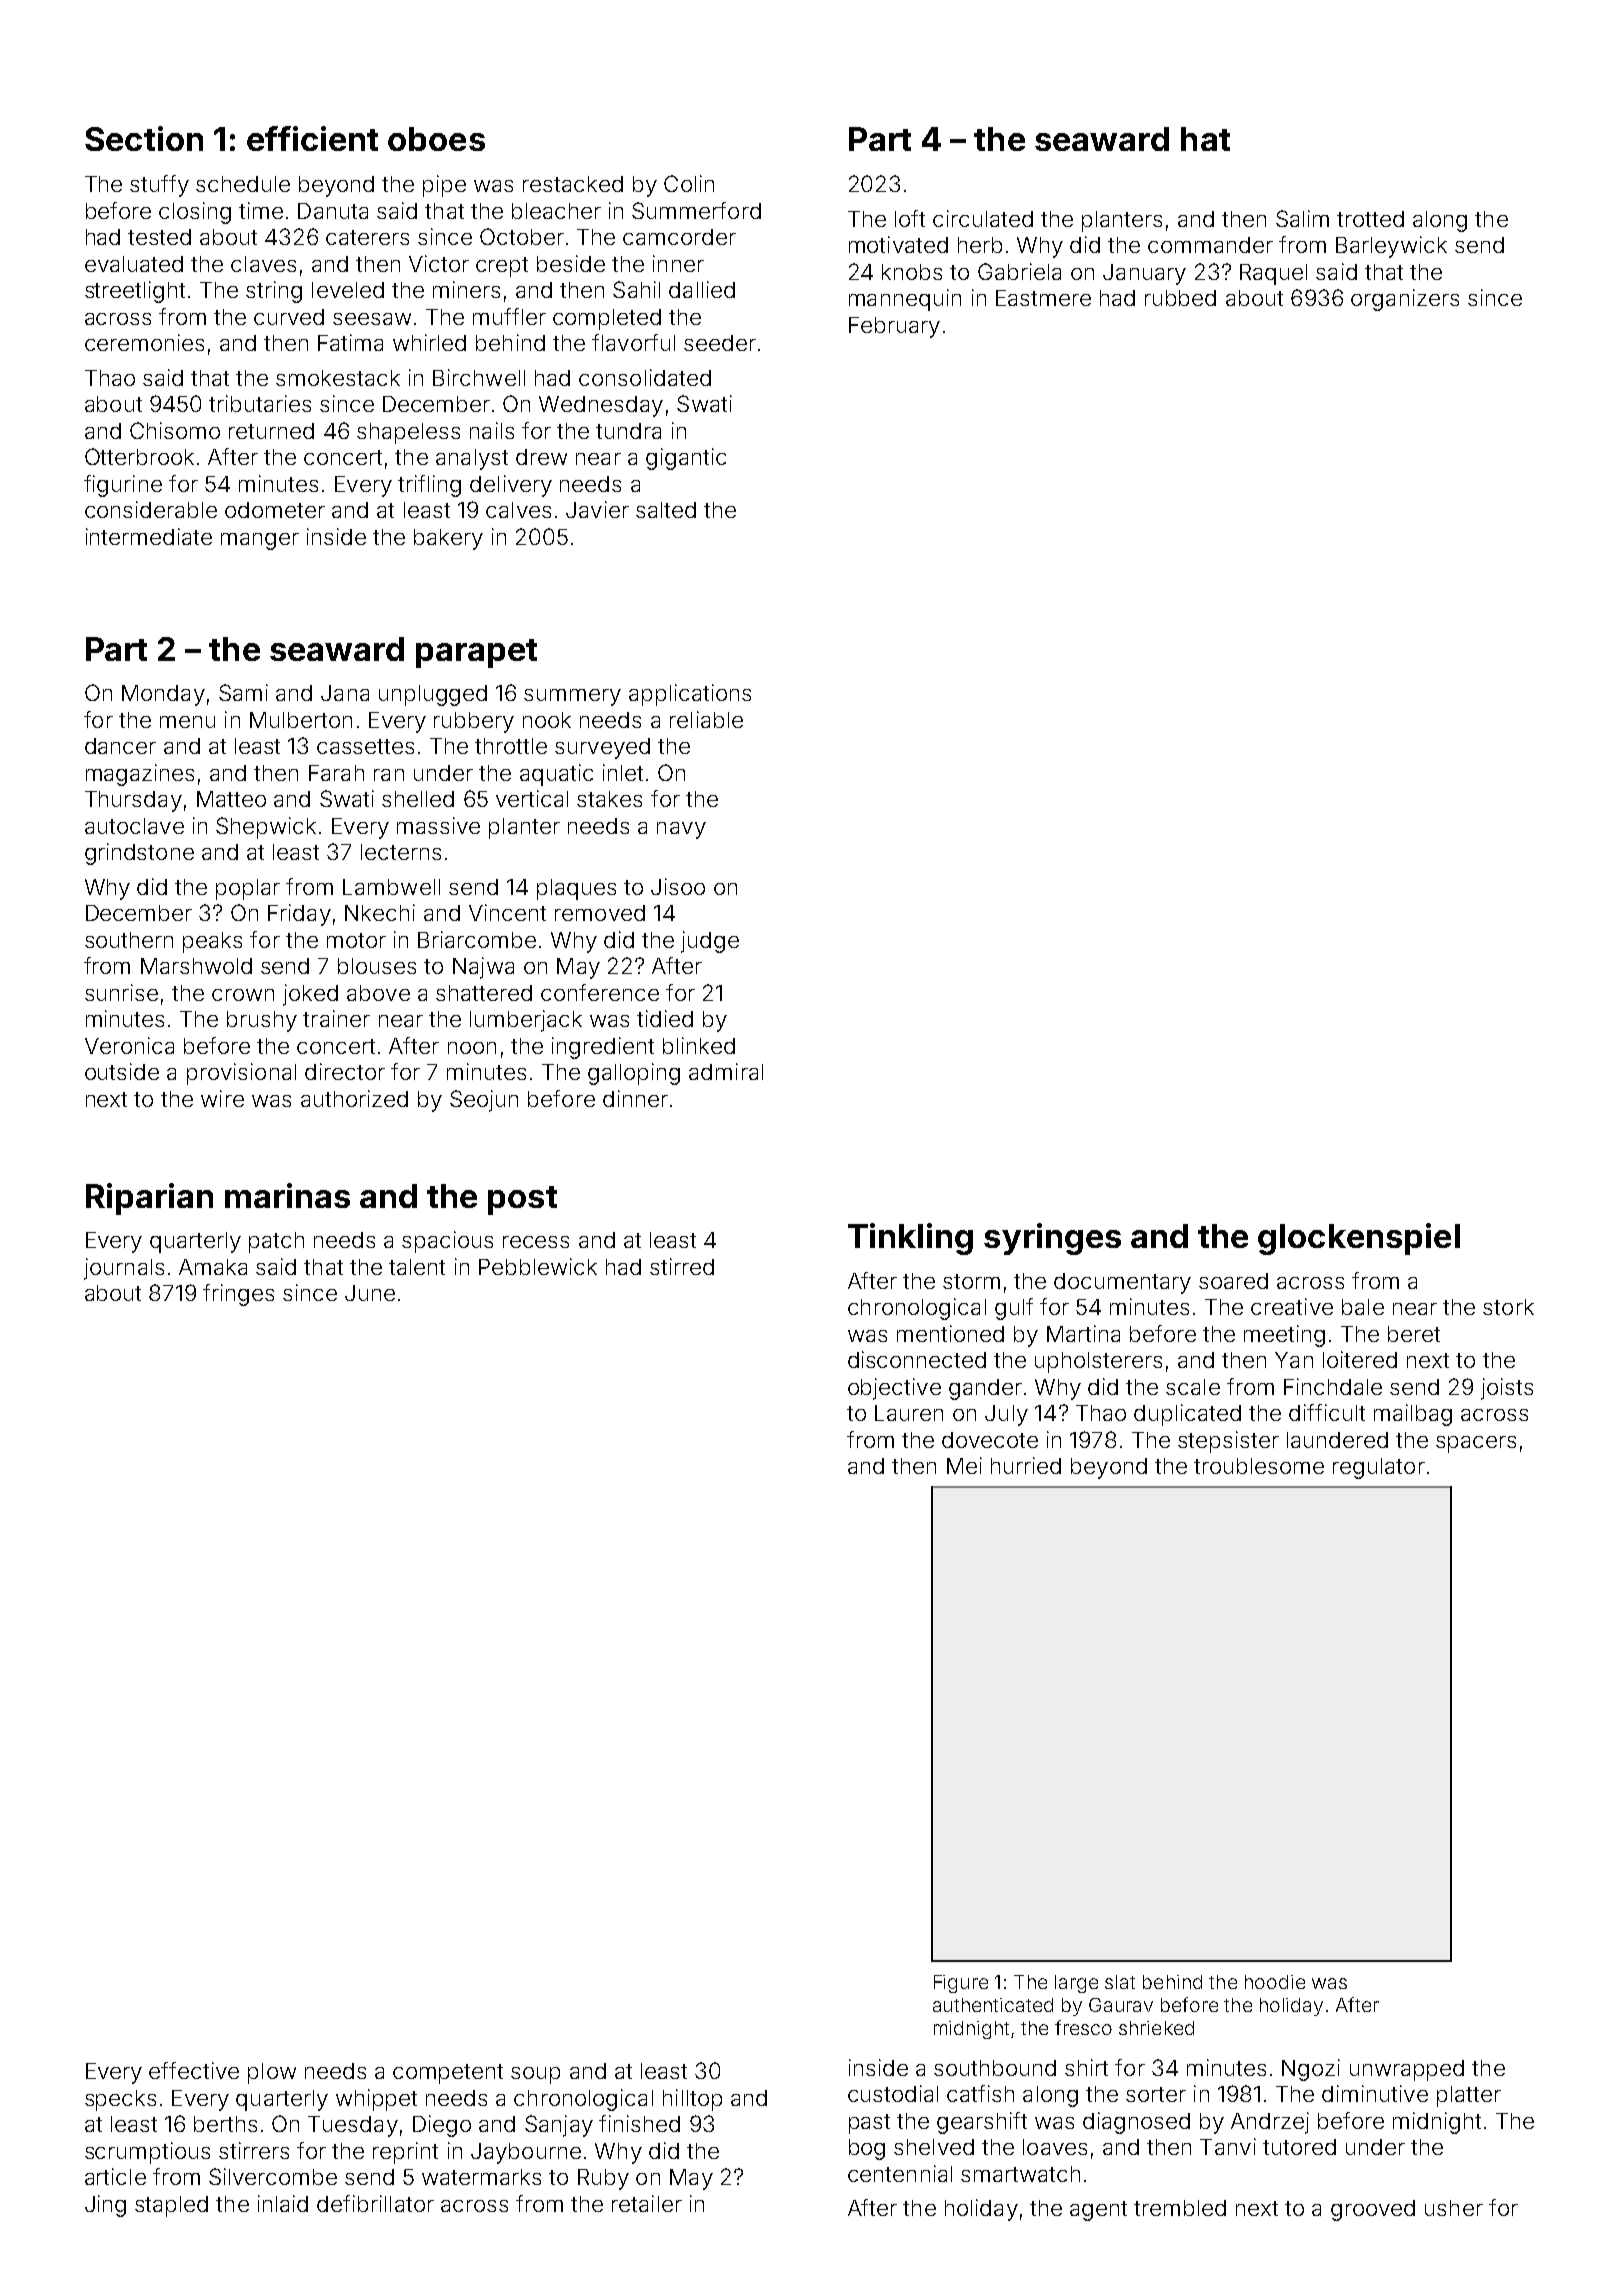 This page has width=1620, height=2292. Describe the element at coordinates (1359, 1239) in the page. I see `glockenspiel` at that location.
